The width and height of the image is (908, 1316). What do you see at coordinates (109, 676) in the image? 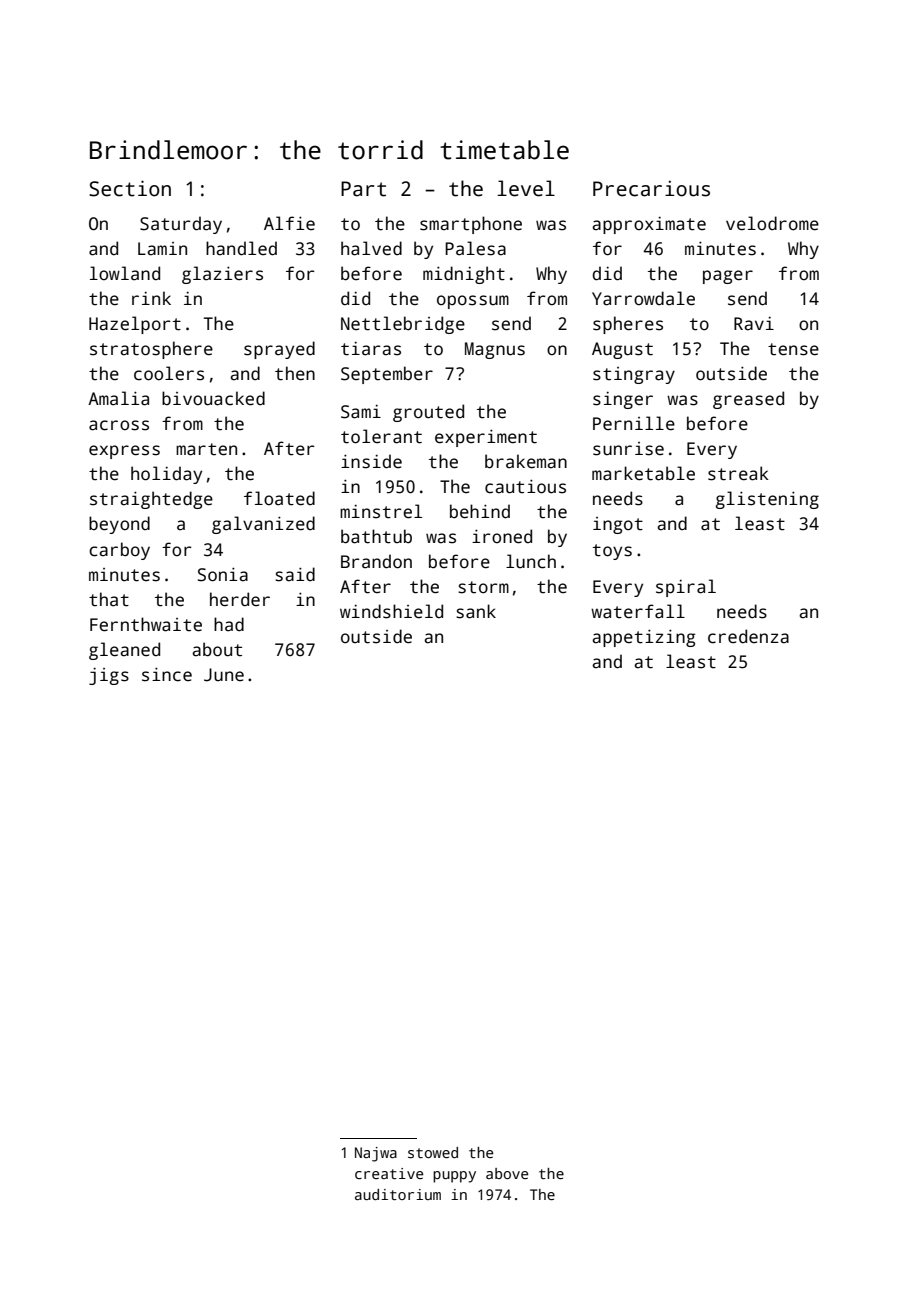
I see `jigs` at bounding box center [109, 676].
